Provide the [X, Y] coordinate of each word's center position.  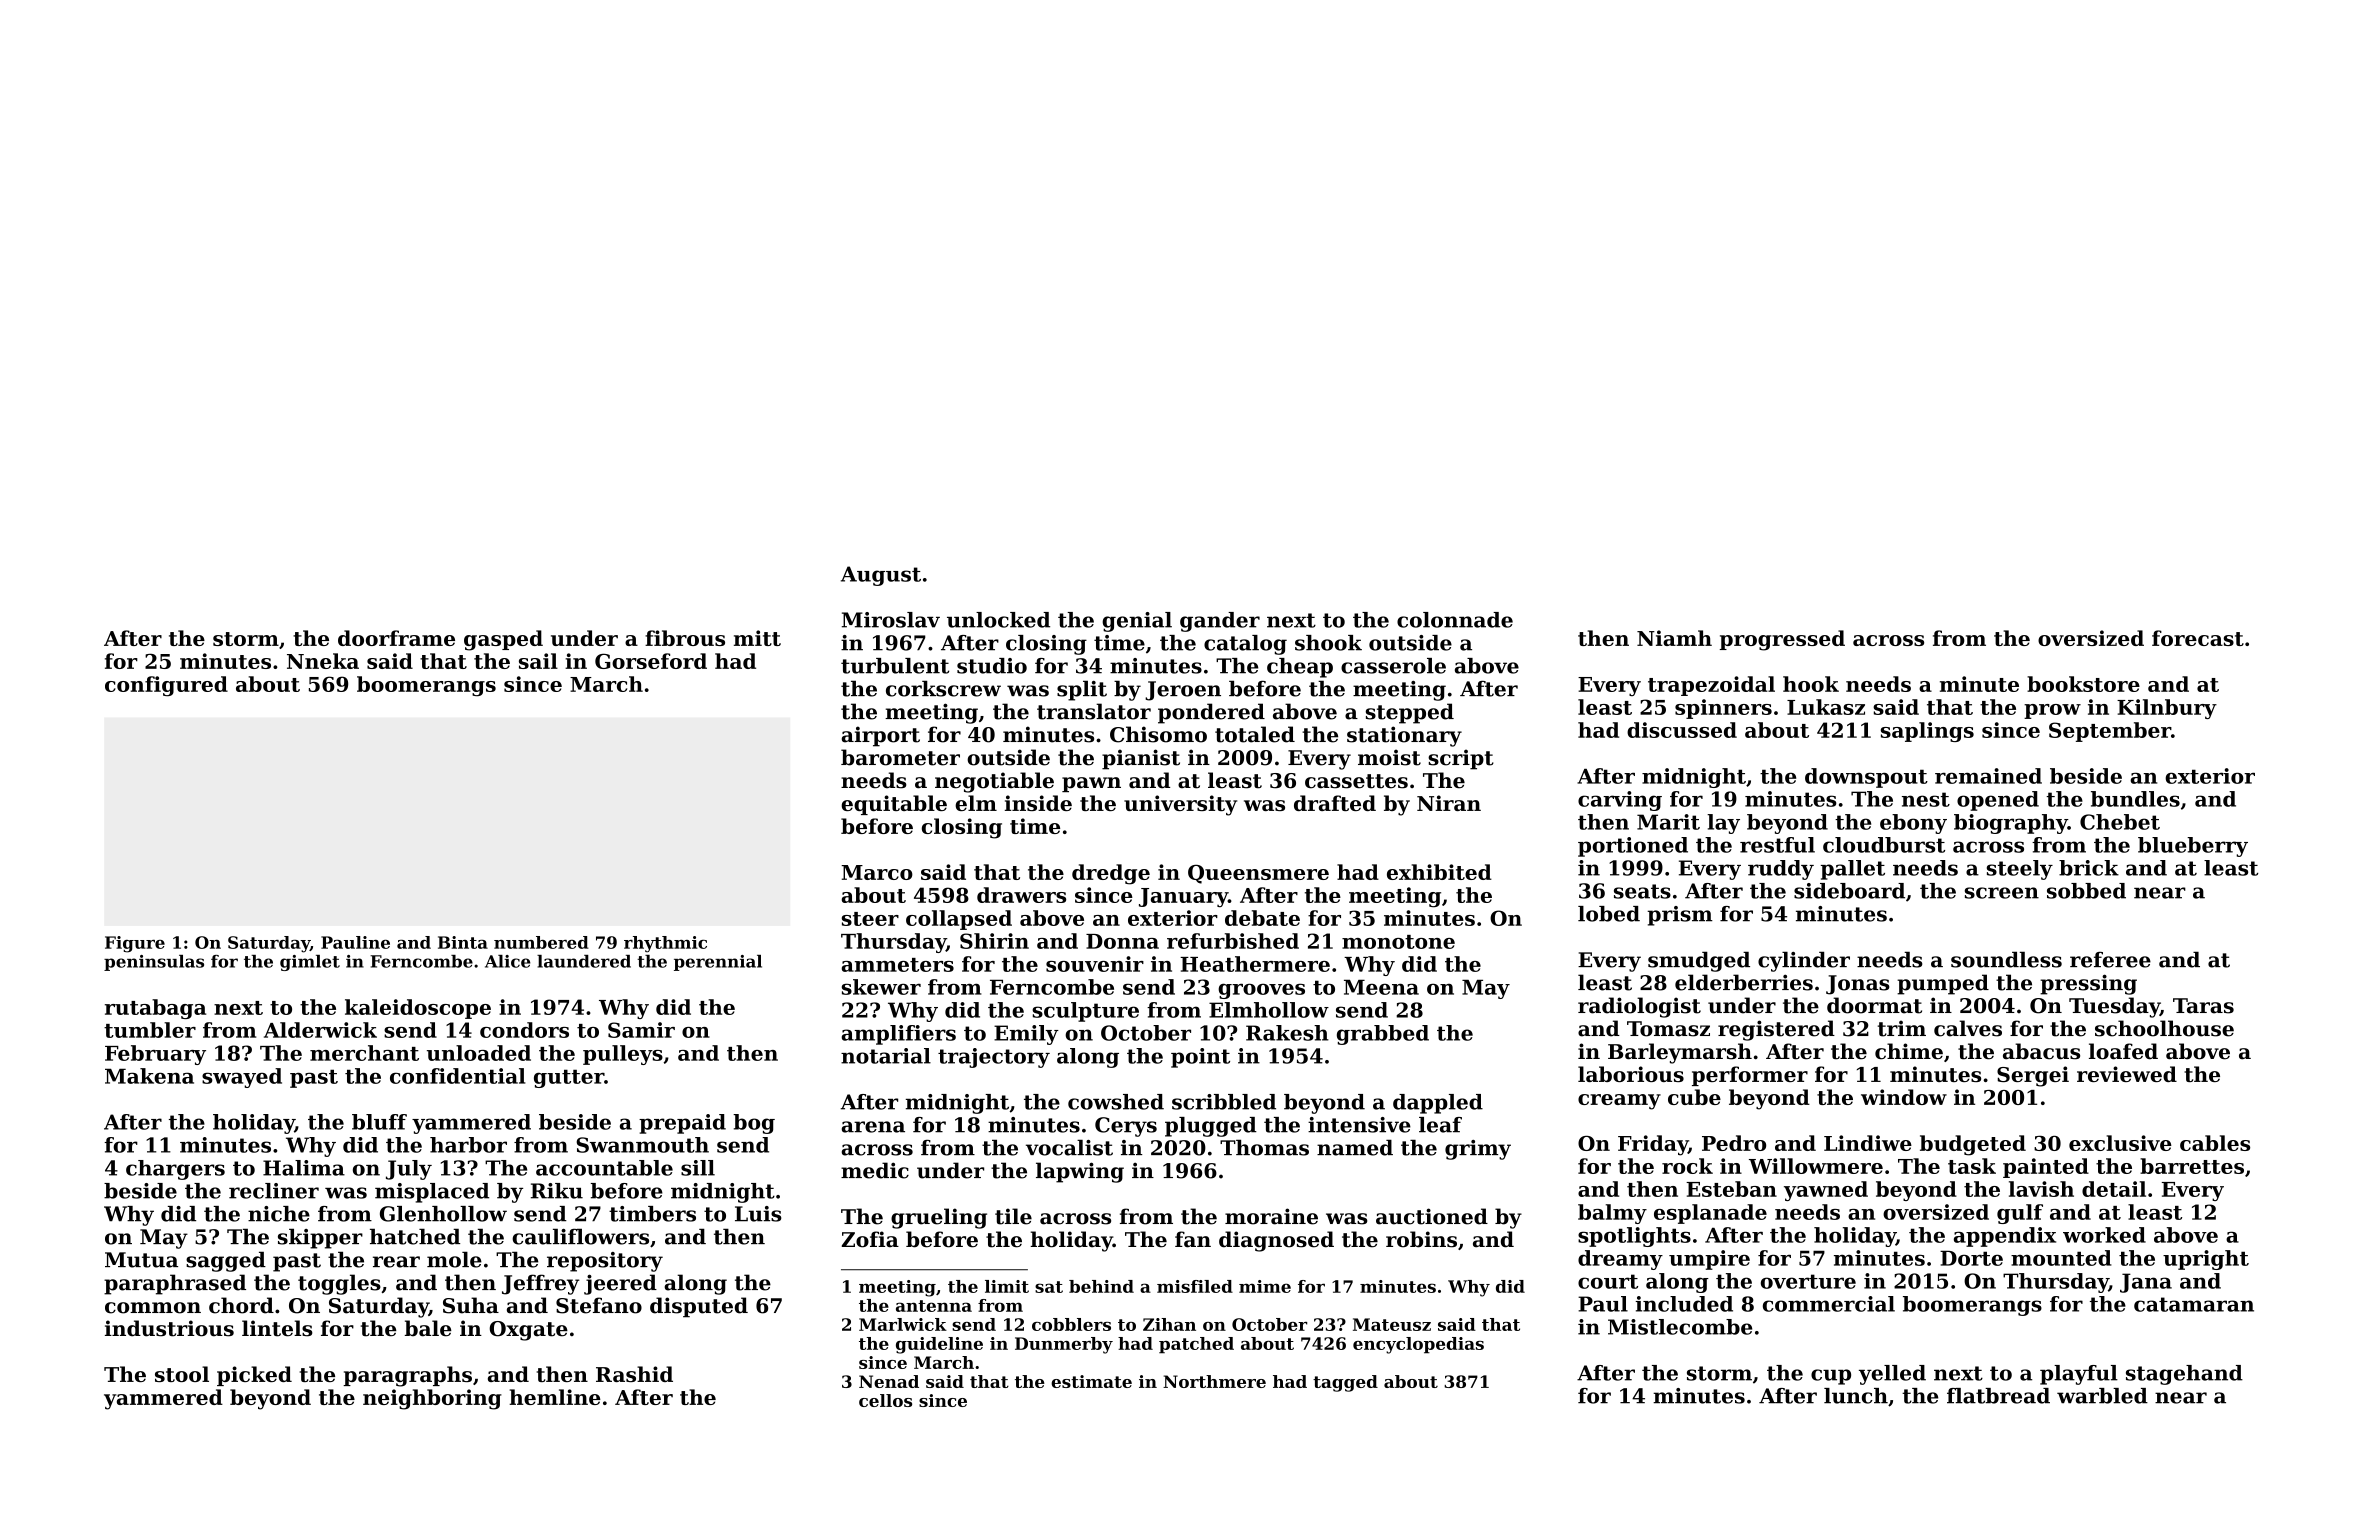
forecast [2198, 638]
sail [538, 661]
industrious [169, 1328]
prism [1680, 916]
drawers [1021, 895]
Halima [304, 1168]
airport [881, 736]
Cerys [1126, 1127]
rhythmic [665, 944]
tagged [1345, 1383]
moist [1389, 757]
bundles [2135, 799]
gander [1220, 622]
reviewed [2127, 1074]
